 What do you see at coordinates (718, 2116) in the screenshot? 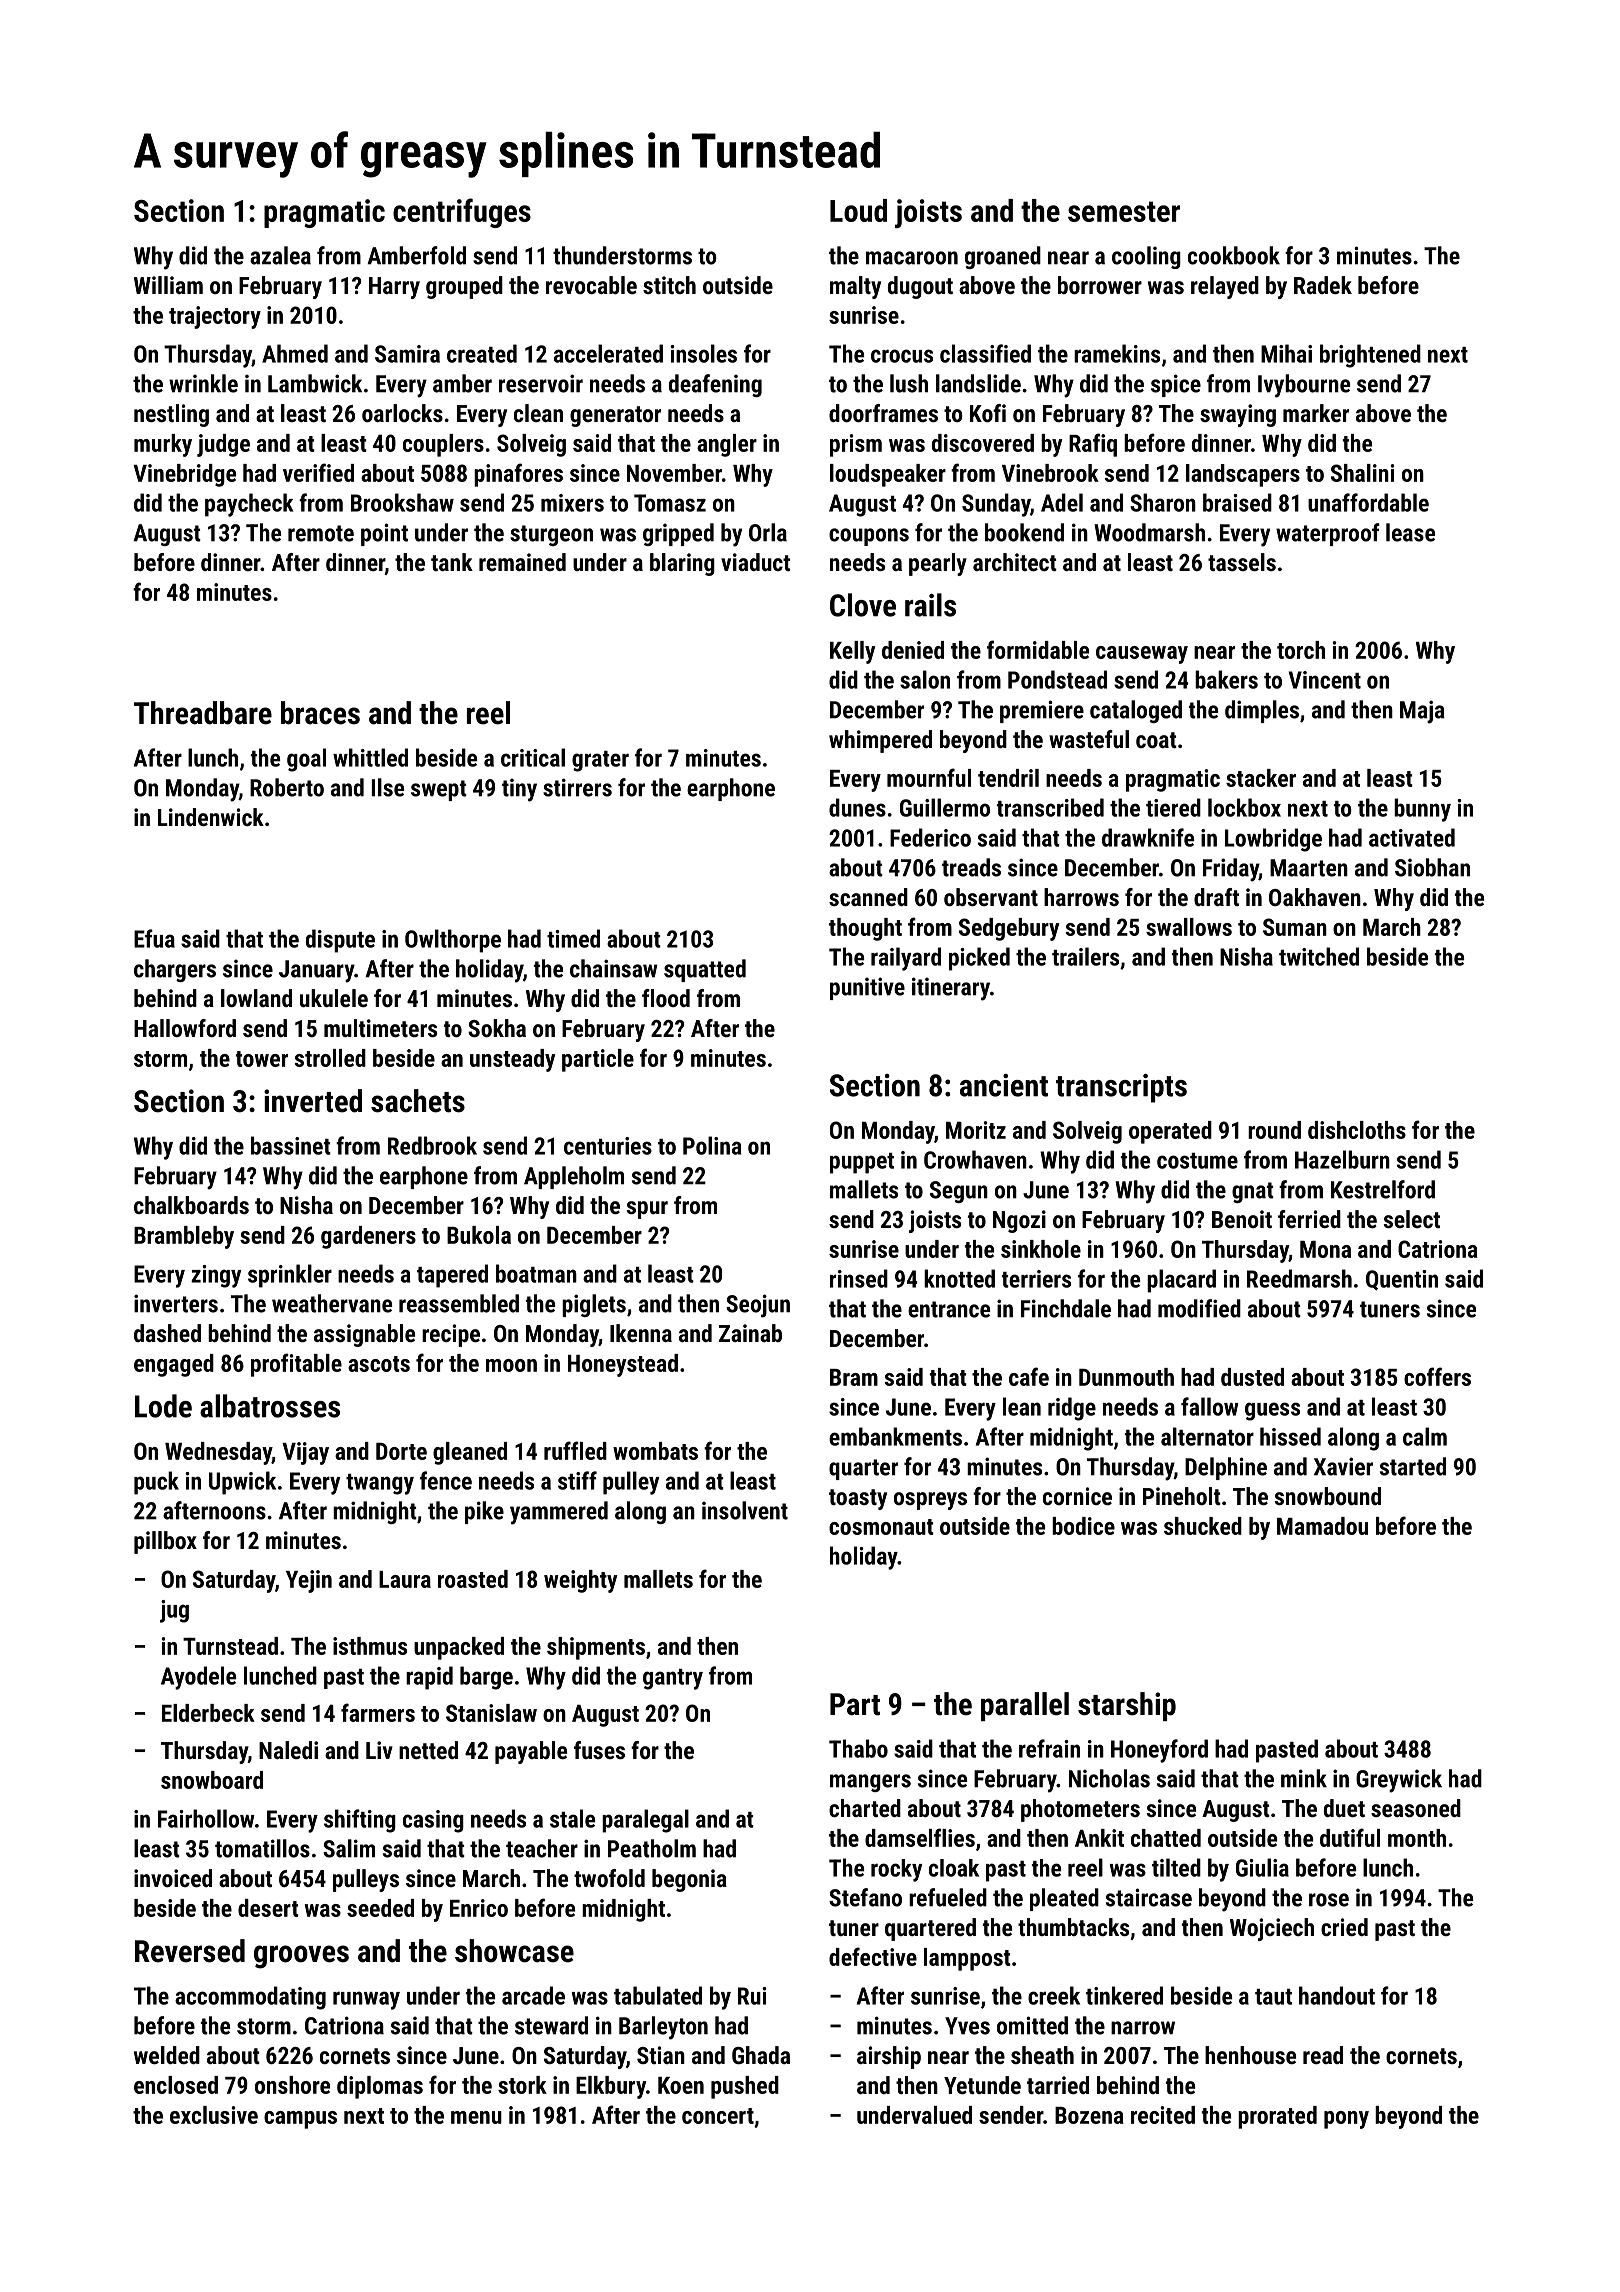
I see `concert` at bounding box center [718, 2116].
